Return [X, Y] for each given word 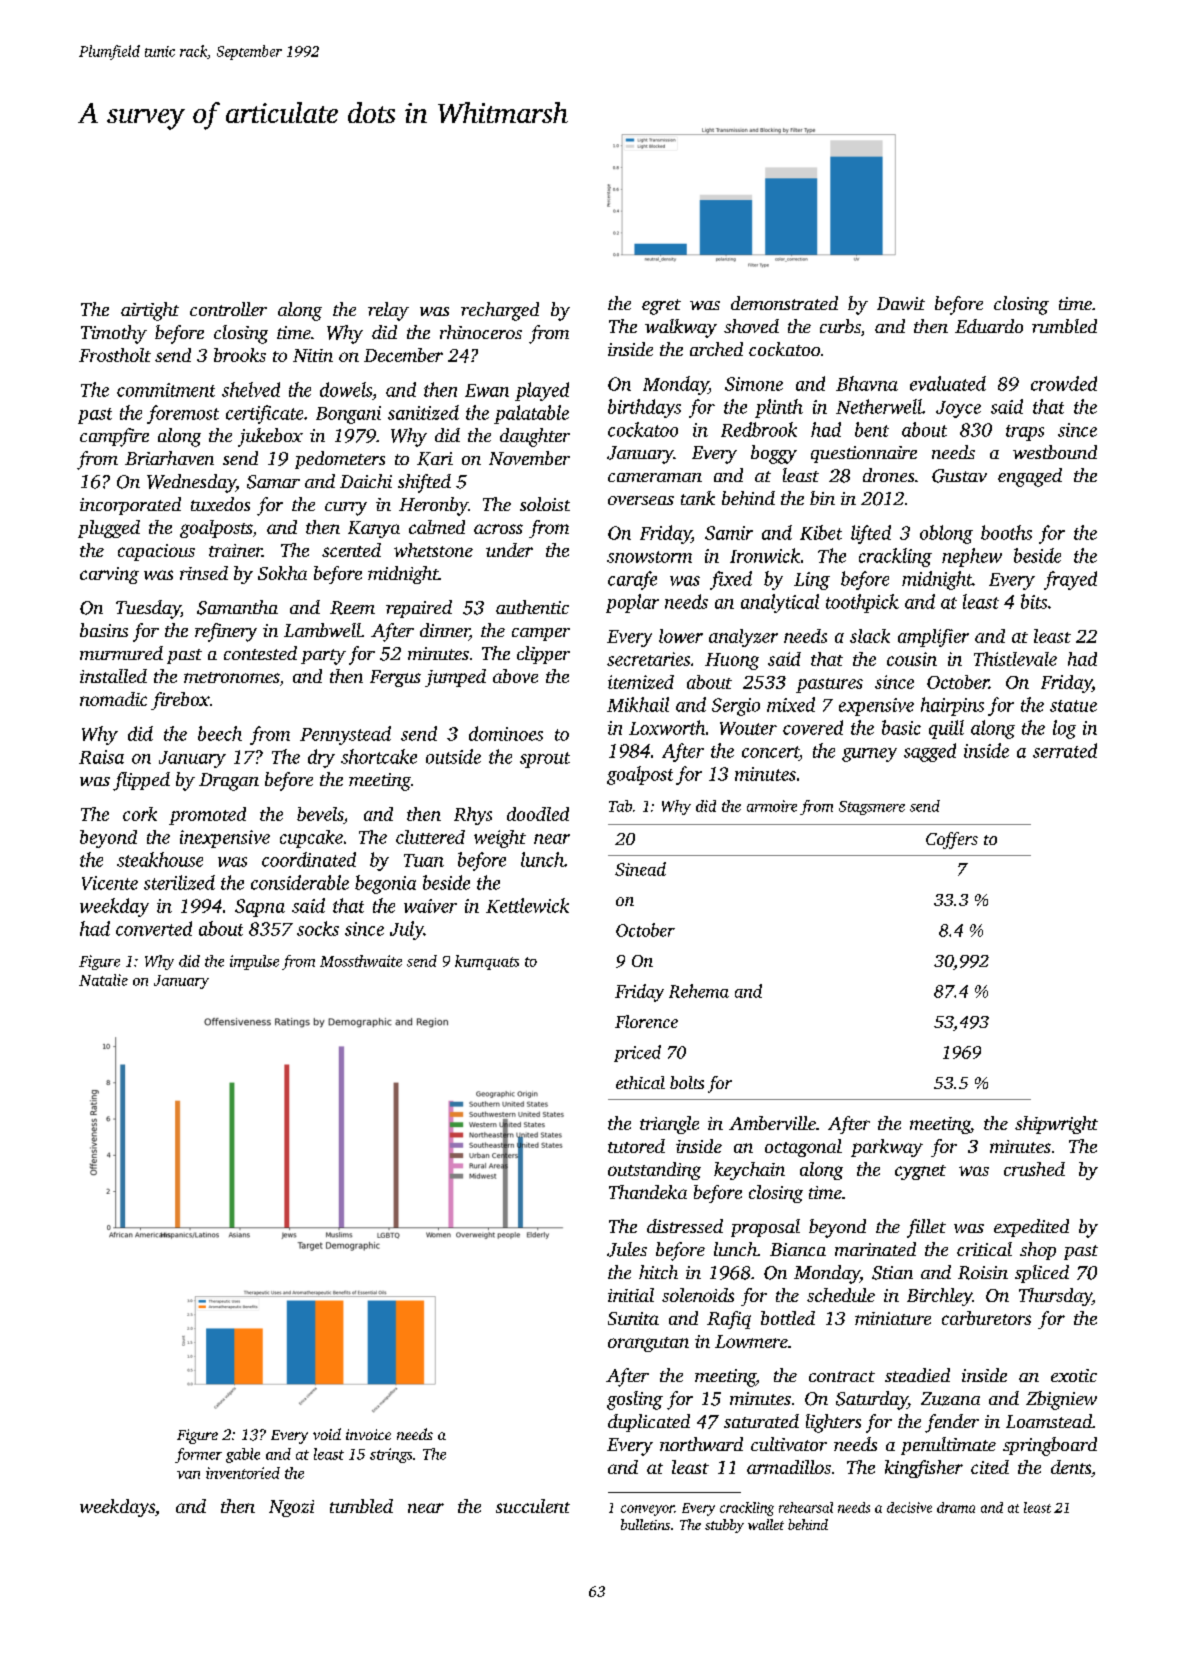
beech [220, 733]
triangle [669, 1125]
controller [228, 309]
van [188, 1475]
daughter [535, 437]
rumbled [1064, 326]
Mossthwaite [361, 961]
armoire [772, 806]
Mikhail [638, 704]
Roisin [983, 1273]
